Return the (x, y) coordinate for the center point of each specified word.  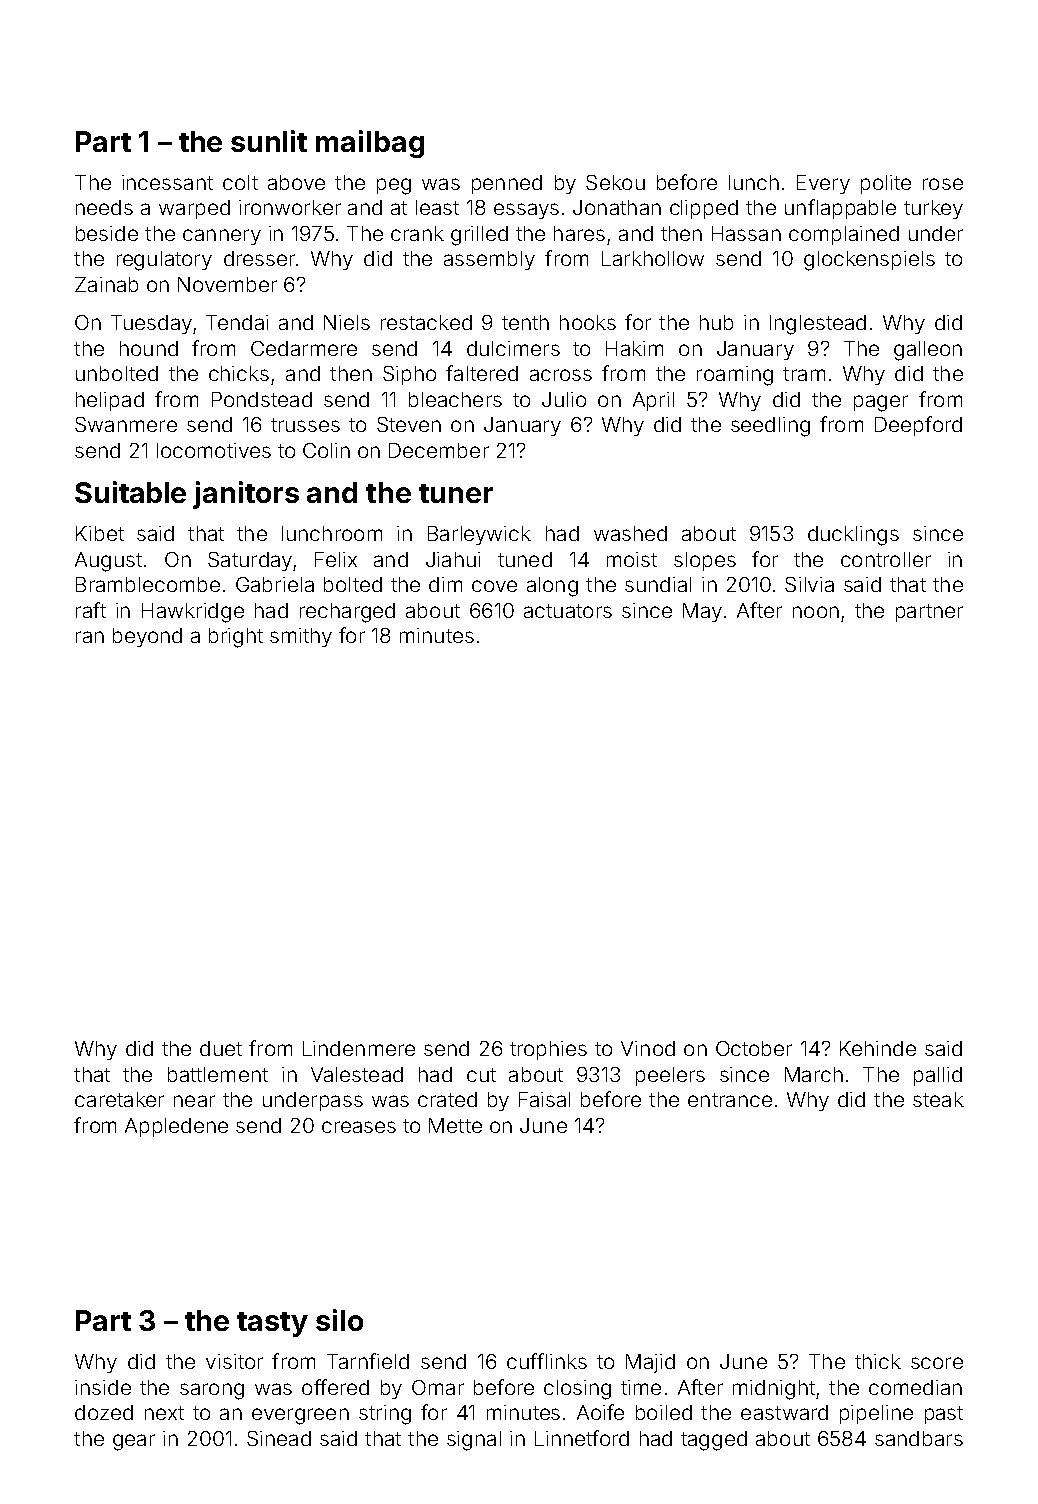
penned (507, 184)
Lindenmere (359, 1048)
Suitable (130, 492)
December (439, 450)
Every (823, 184)
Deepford (918, 426)
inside (103, 1387)
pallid (938, 1076)
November (227, 284)
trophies (548, 1050)
